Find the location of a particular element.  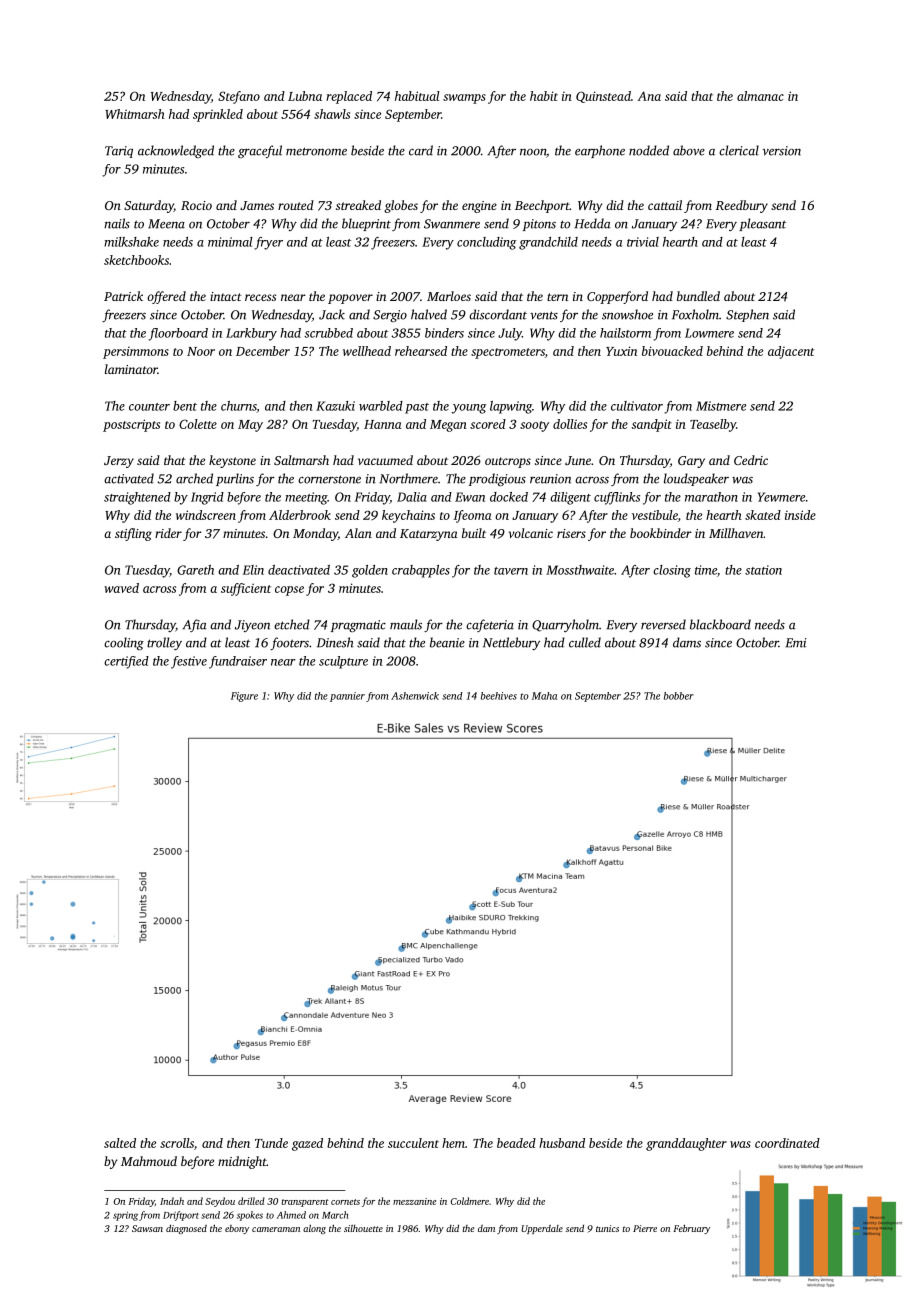

swamps is located at coordinates (464, 99).
